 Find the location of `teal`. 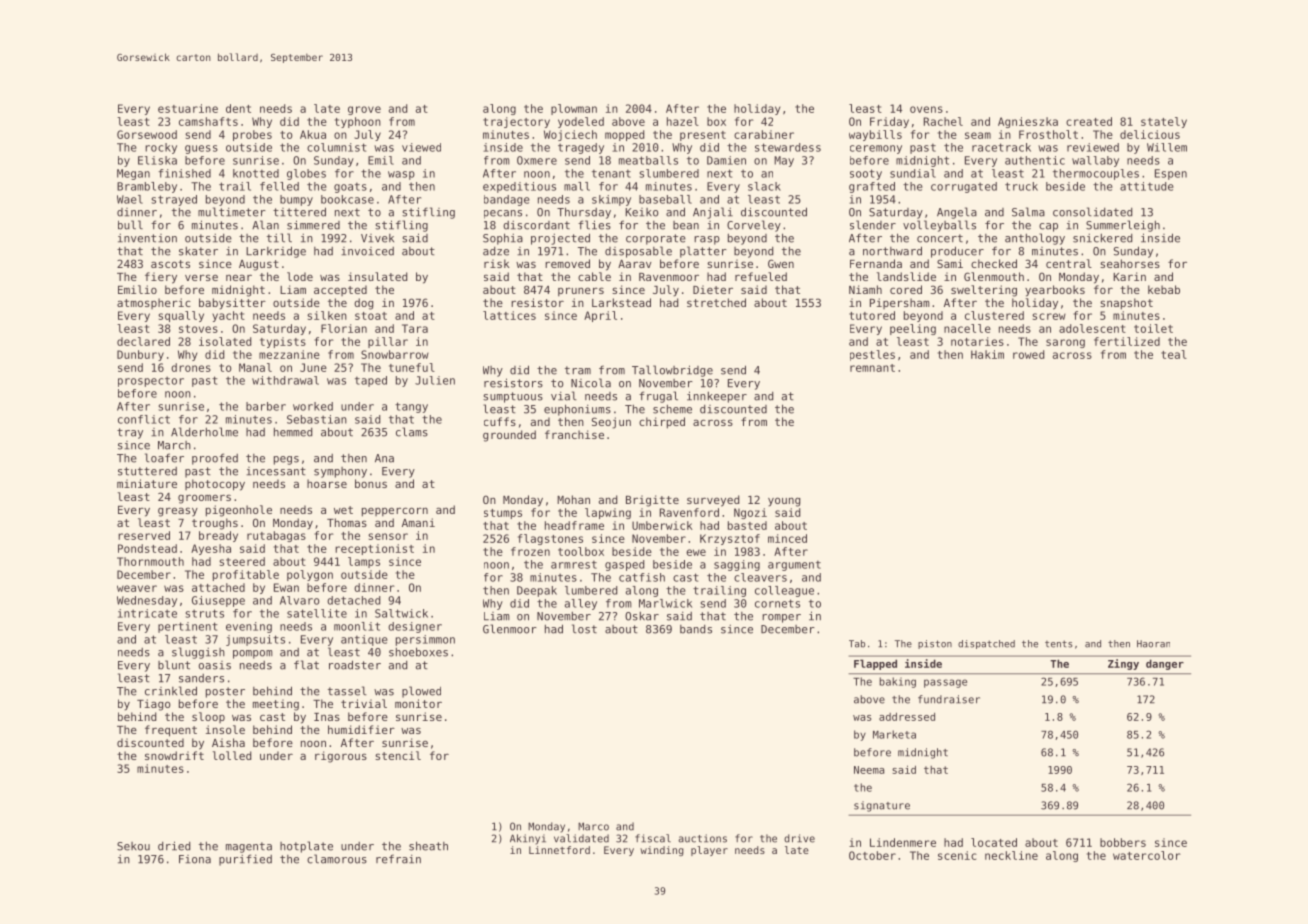

teal is located at coordinates (1174, 354).
